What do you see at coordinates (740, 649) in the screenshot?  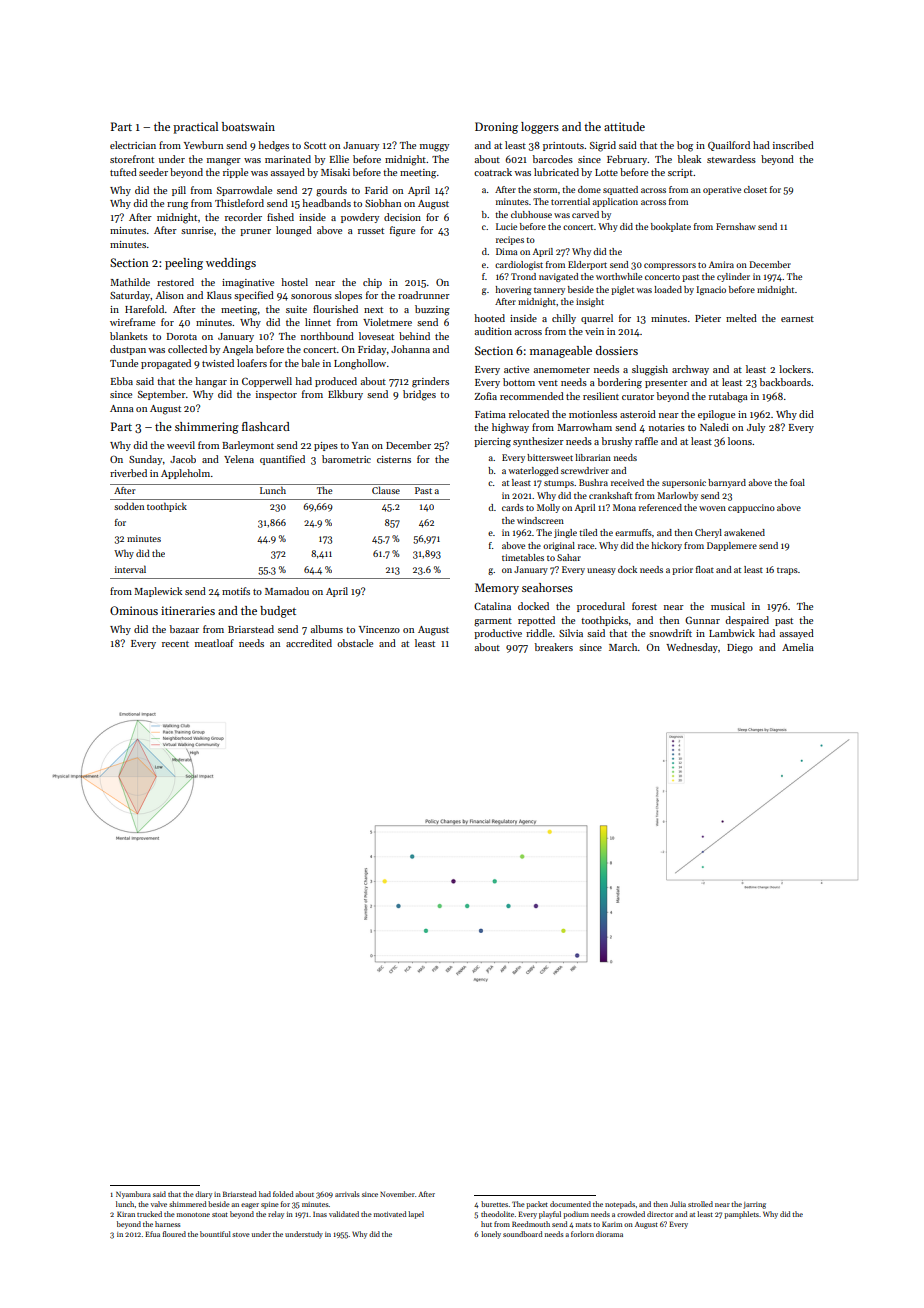 I see `Diego` at bounding box center [740, 649].
